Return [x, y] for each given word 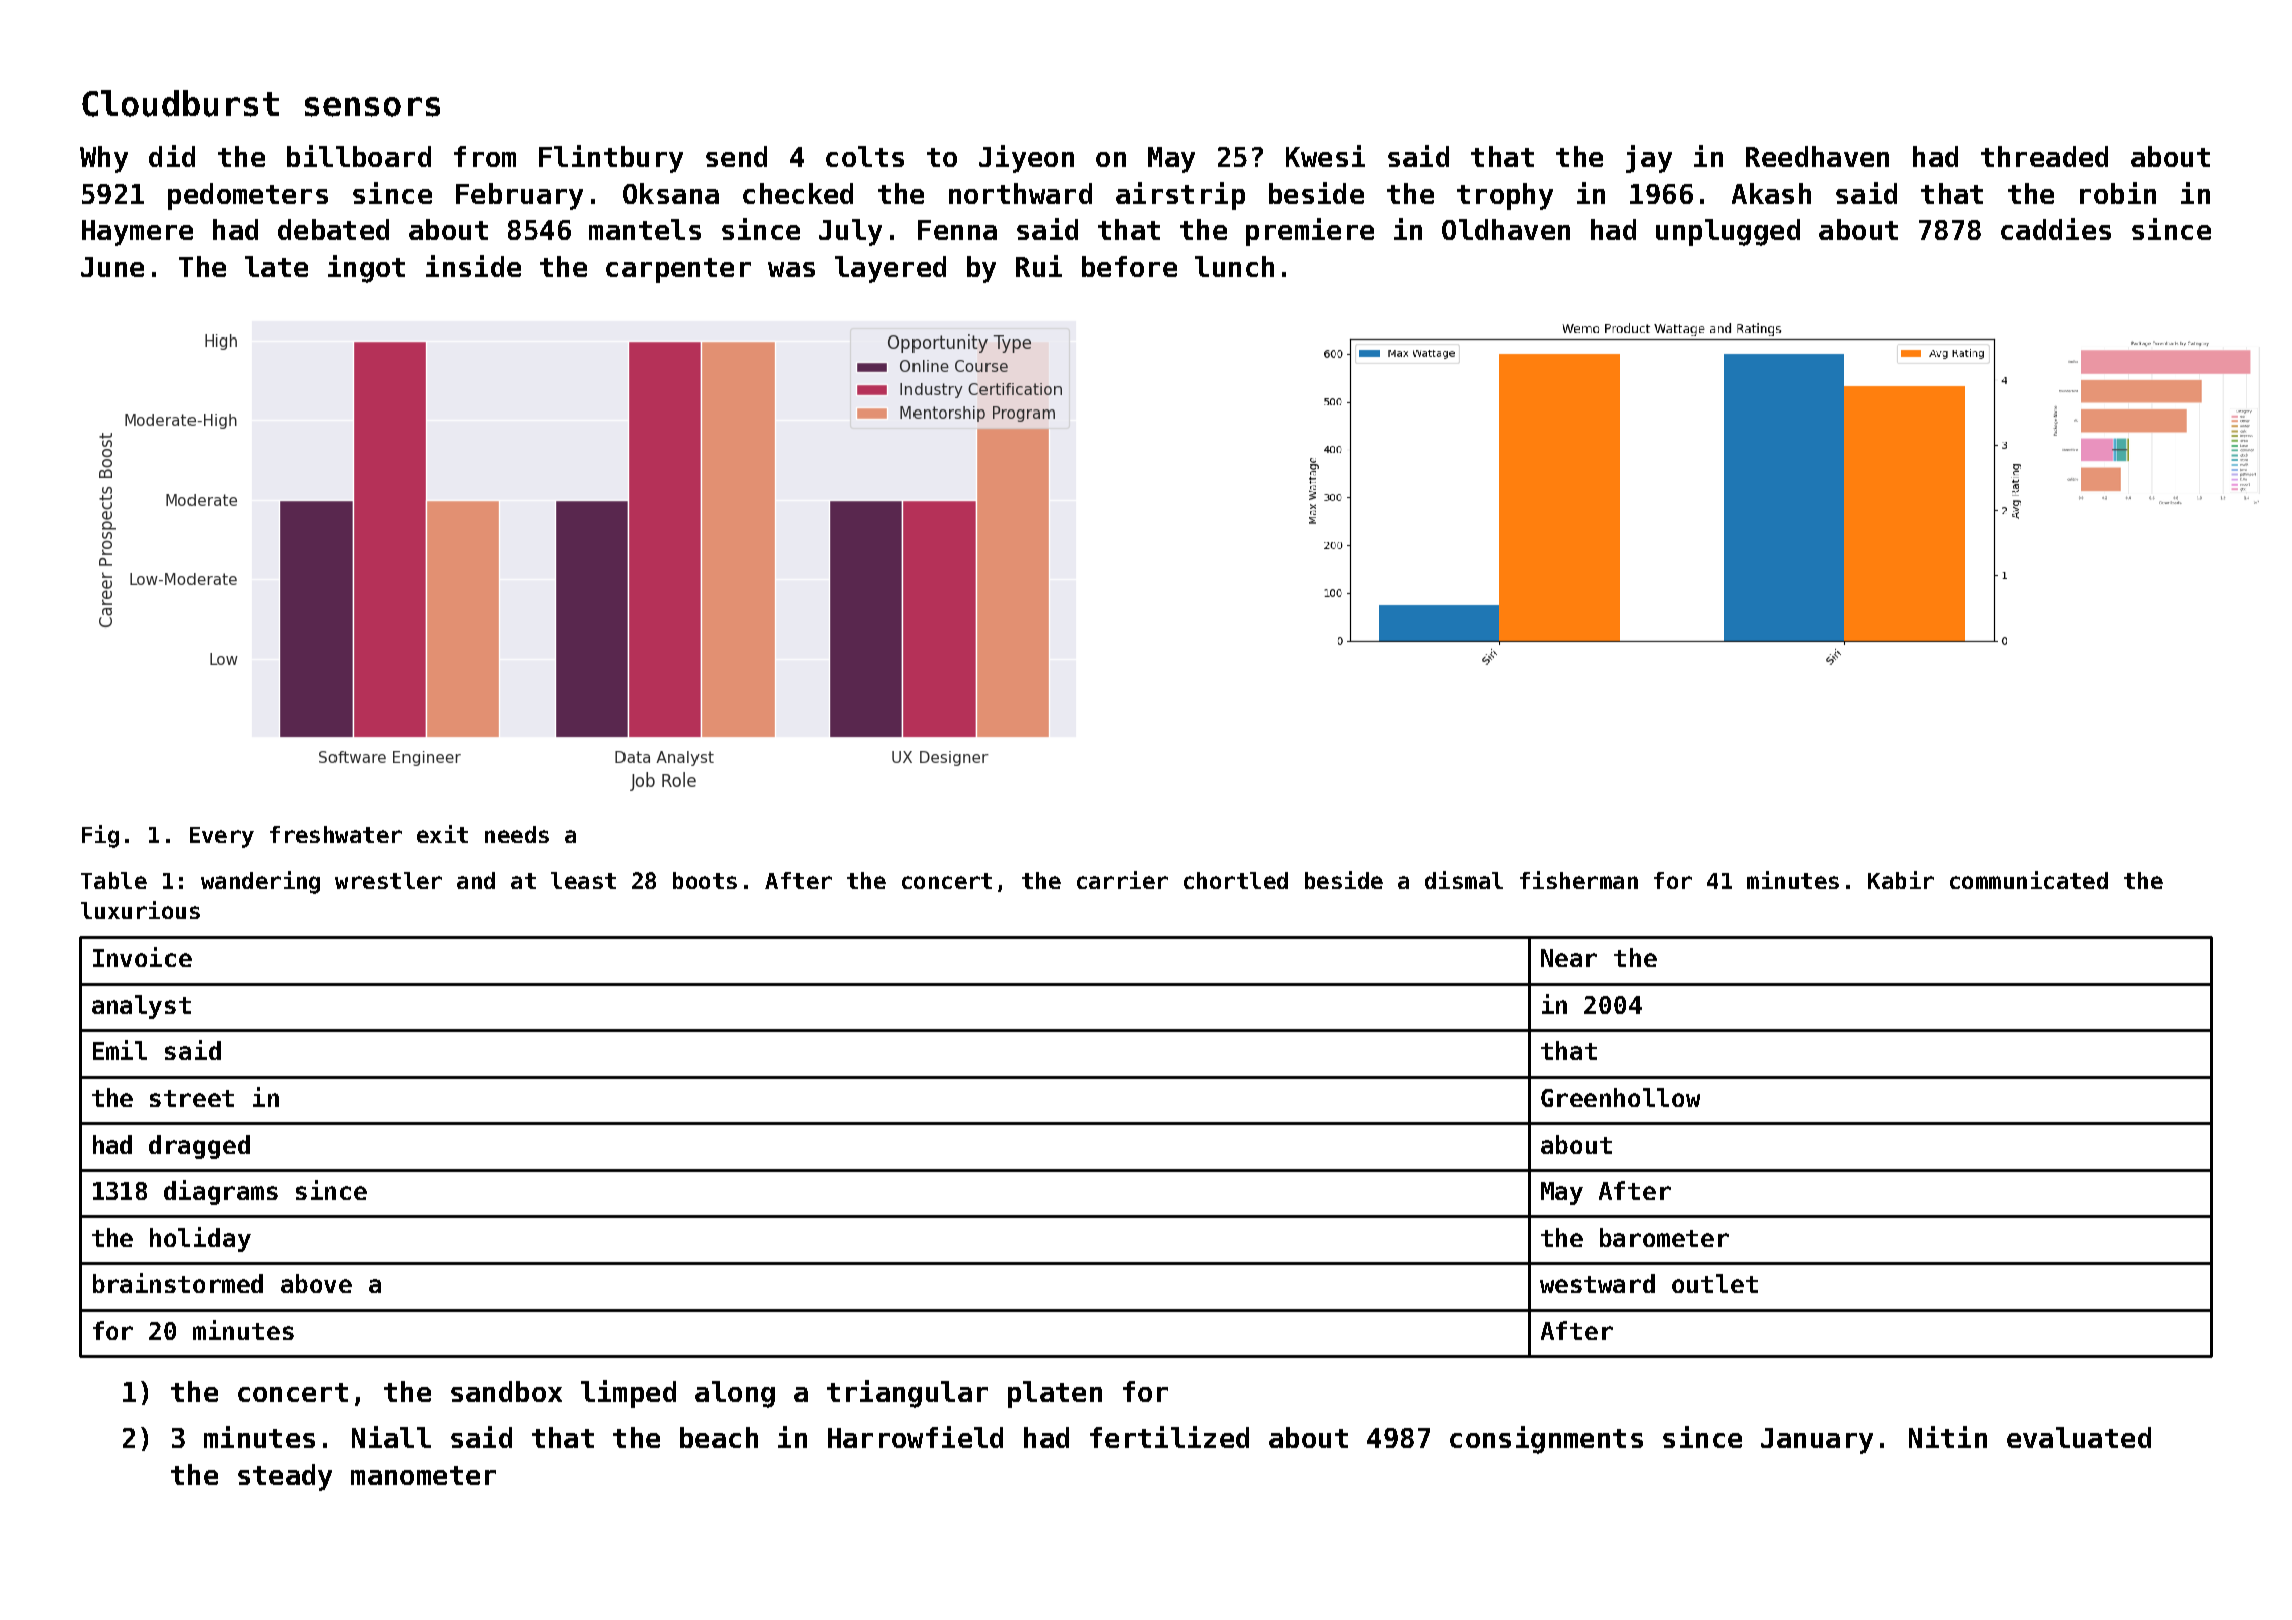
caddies [2056, 229]
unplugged [1728, 232]
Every [222, 837]
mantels [645, 229]
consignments [1546, 1440]
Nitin [1948, 1437]
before [1129, 266]
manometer [423, 1475]
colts [865, 156]
